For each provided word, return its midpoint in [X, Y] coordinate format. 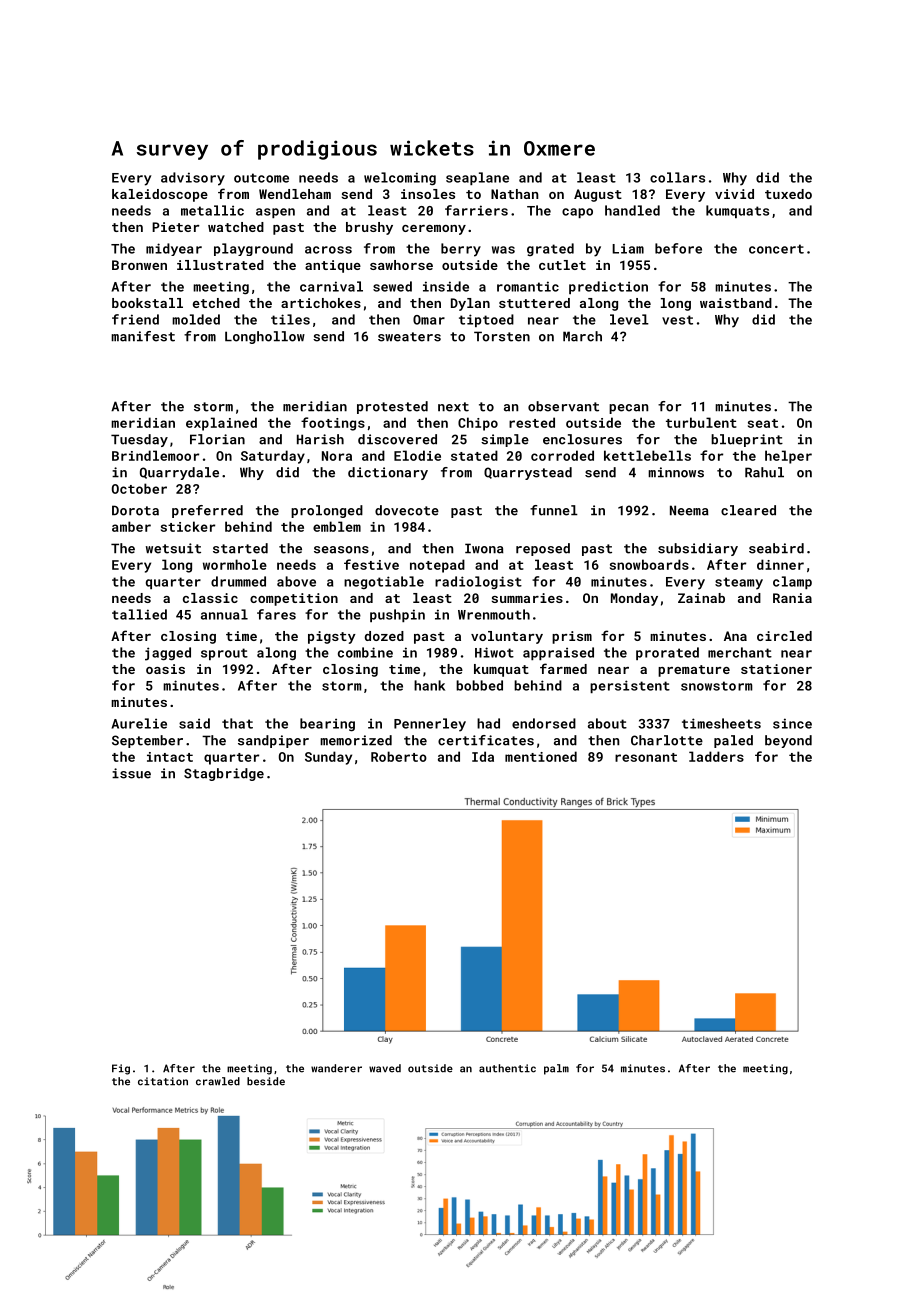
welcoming [400, 179]
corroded [562, 455]
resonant [646, 757]
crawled [218, 1081]
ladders [716, 756]
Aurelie [139, 723]
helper [788, 457]
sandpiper [273, 741]
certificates [486, 740]
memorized [356, 740]
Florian [217, 439]
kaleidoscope [160, 195]
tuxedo [788, 194]
